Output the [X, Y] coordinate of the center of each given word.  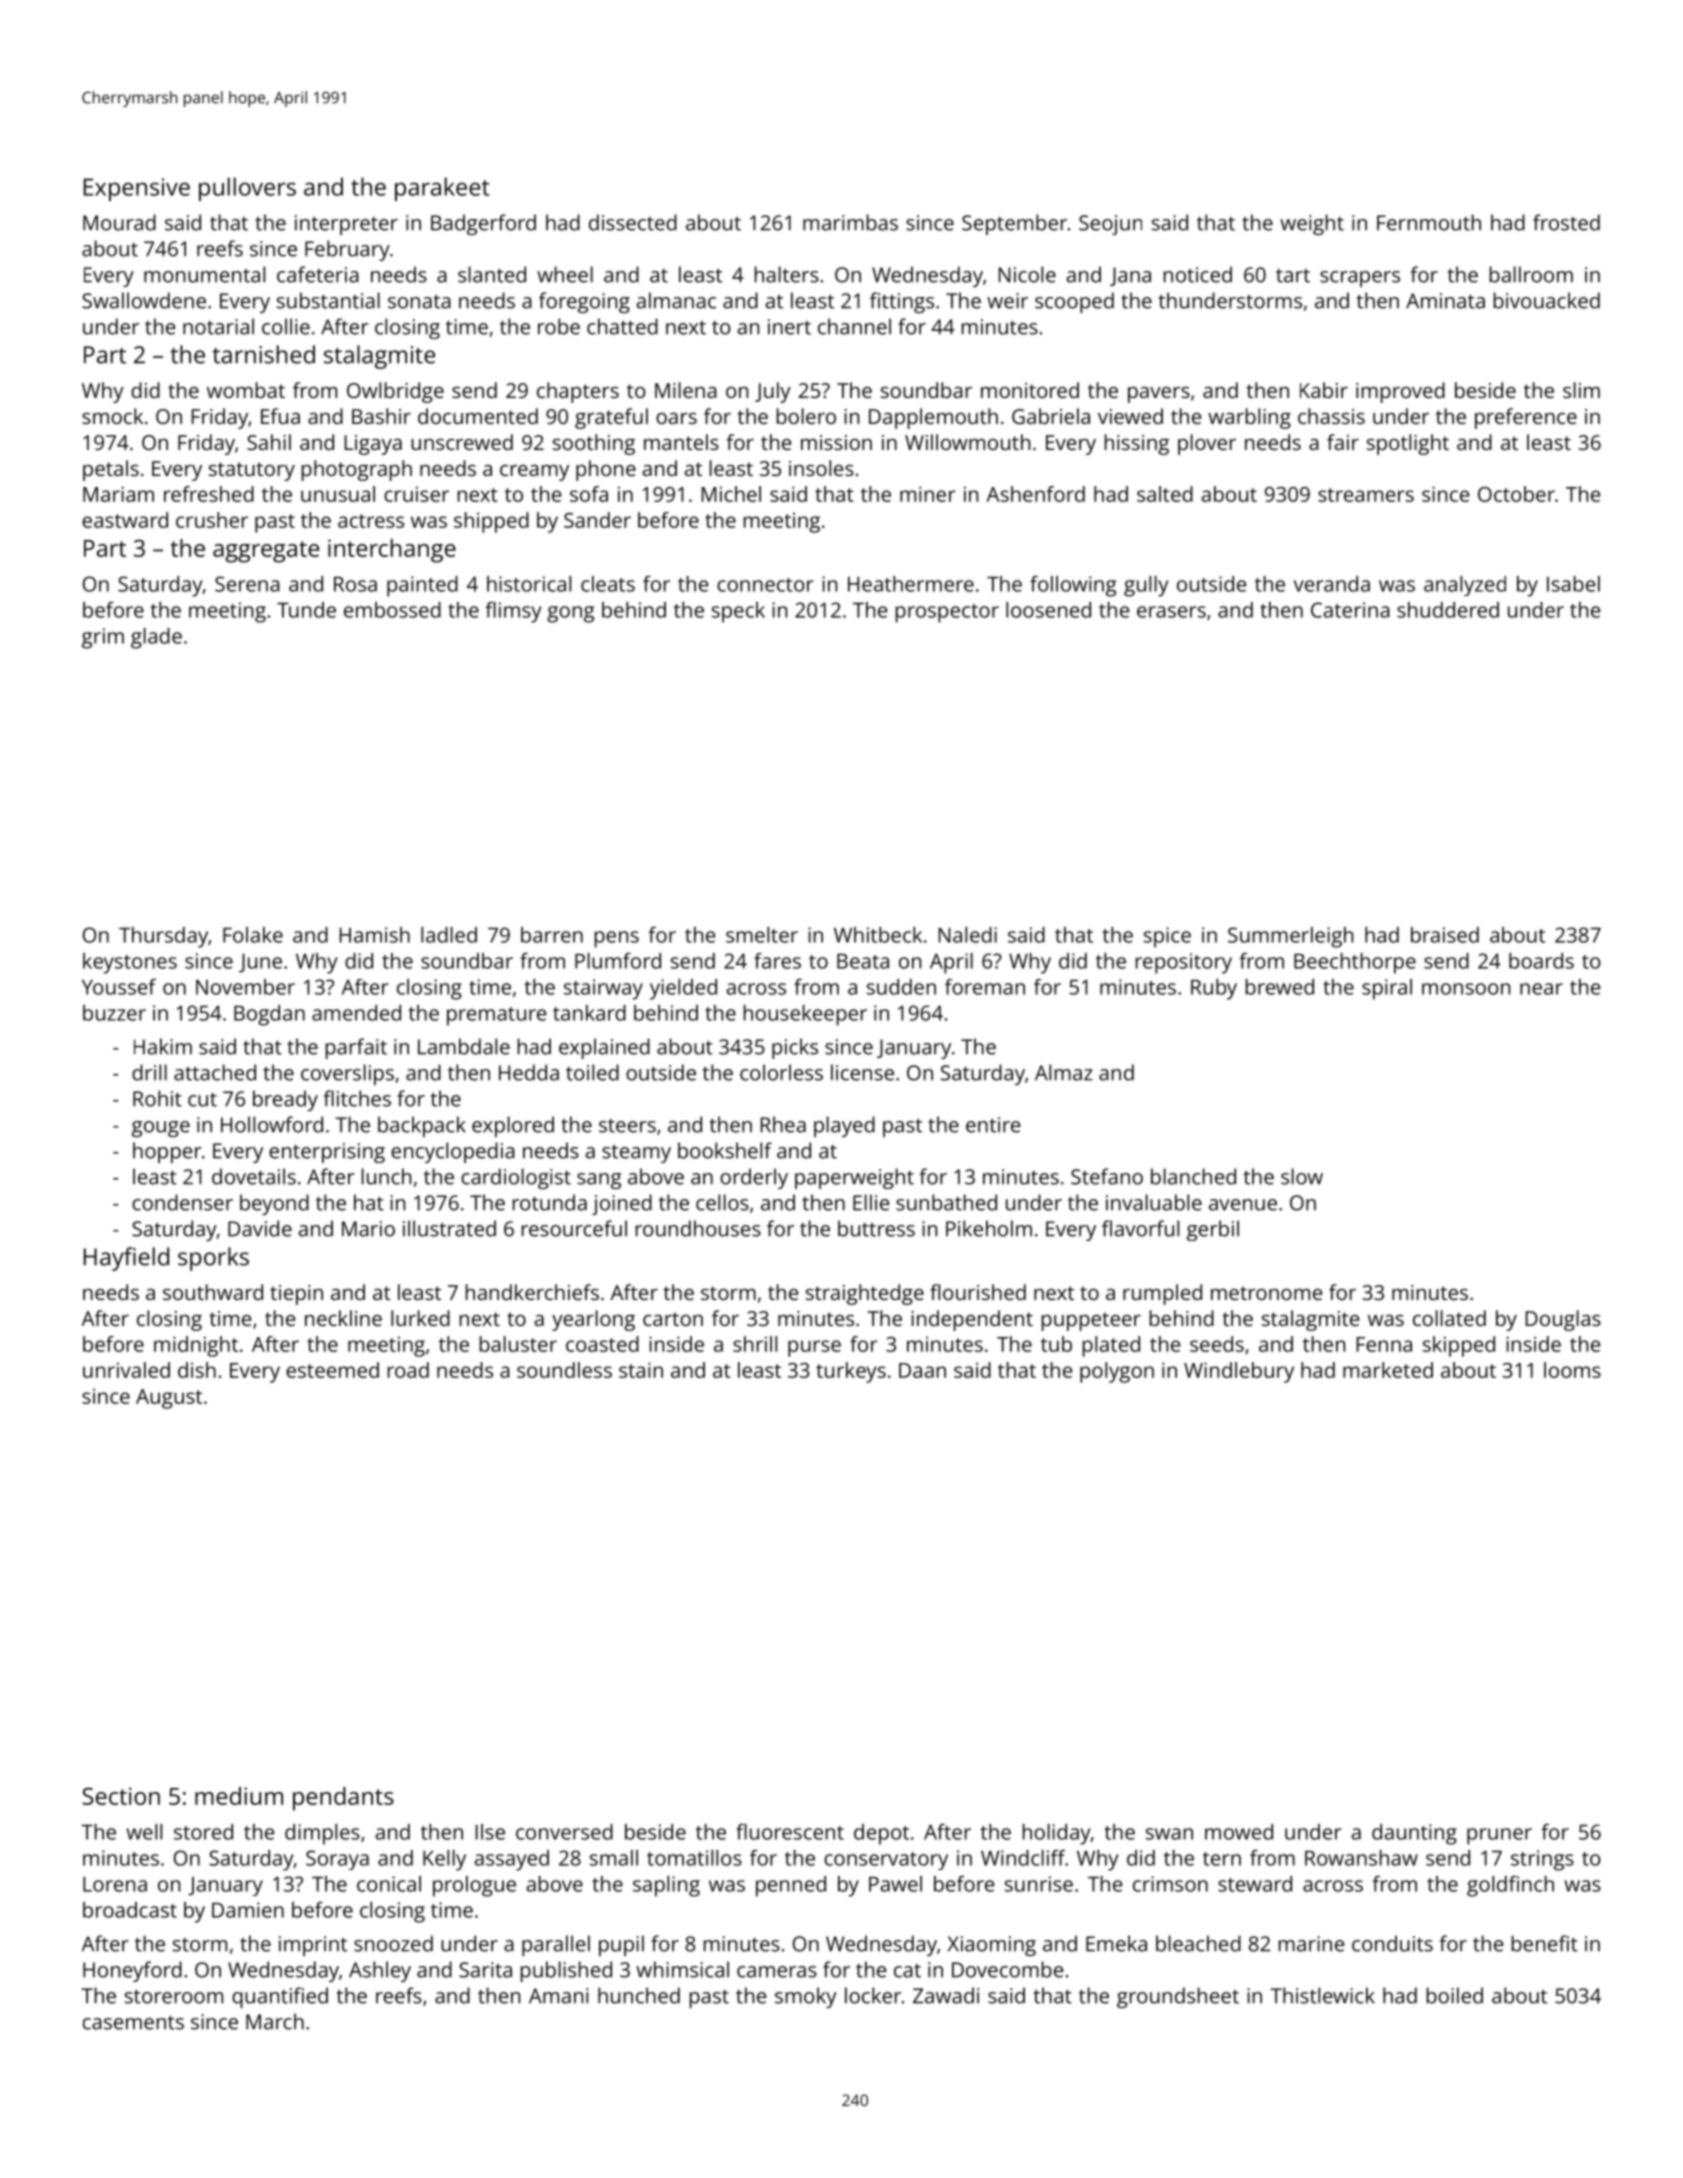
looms [1572, 1370]
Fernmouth [1429, 222]
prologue [474, 1886]
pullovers [247, 189]
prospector [947, 613]
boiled [1455, 1995]
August [169, 1399]
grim [103, 638]
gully [1146, 586]
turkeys [851, 1372]
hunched [639, 1995]
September [1014, 224]
